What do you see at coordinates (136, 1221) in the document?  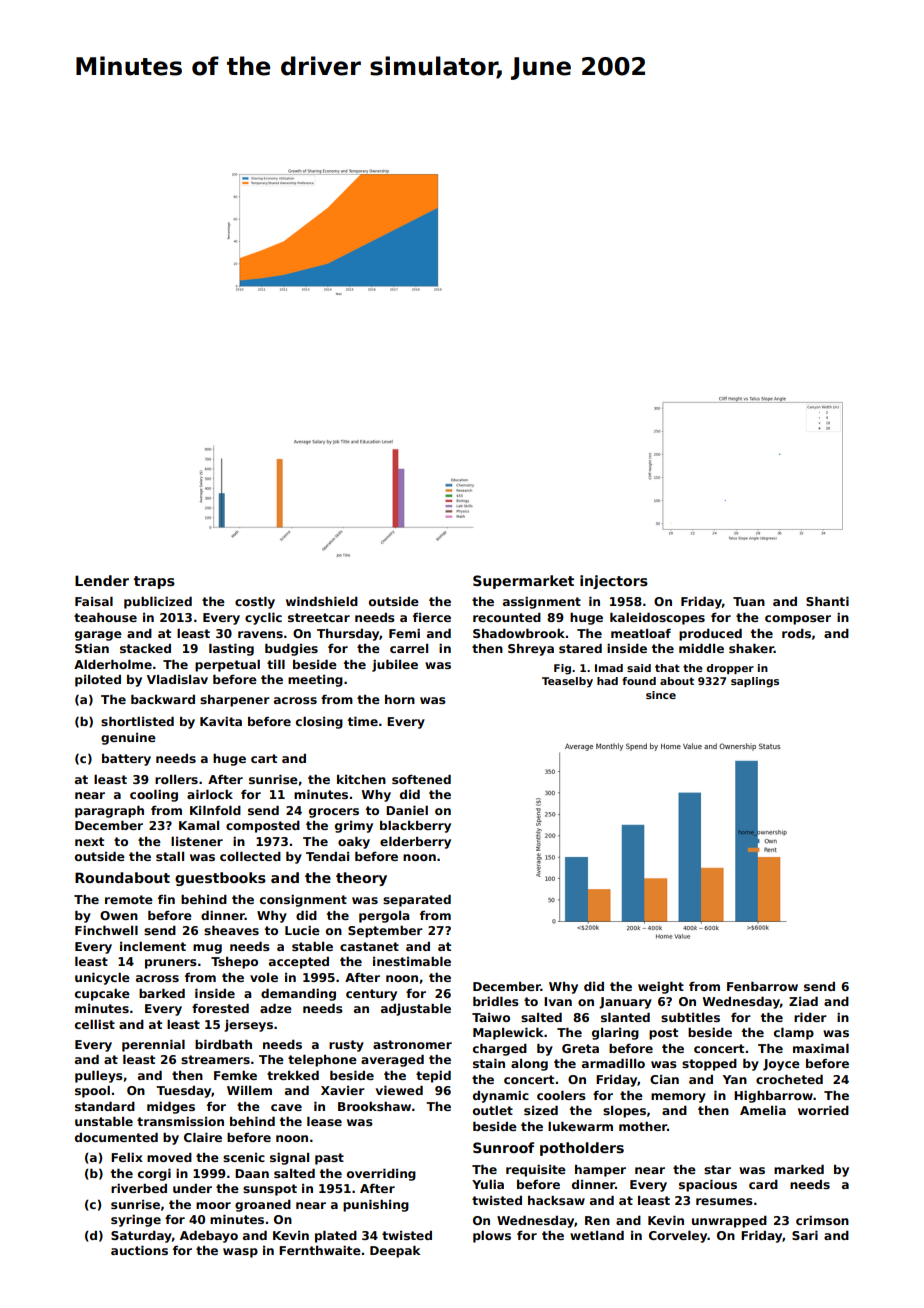 I see `syringe` at bounding box center [136, 1221].
